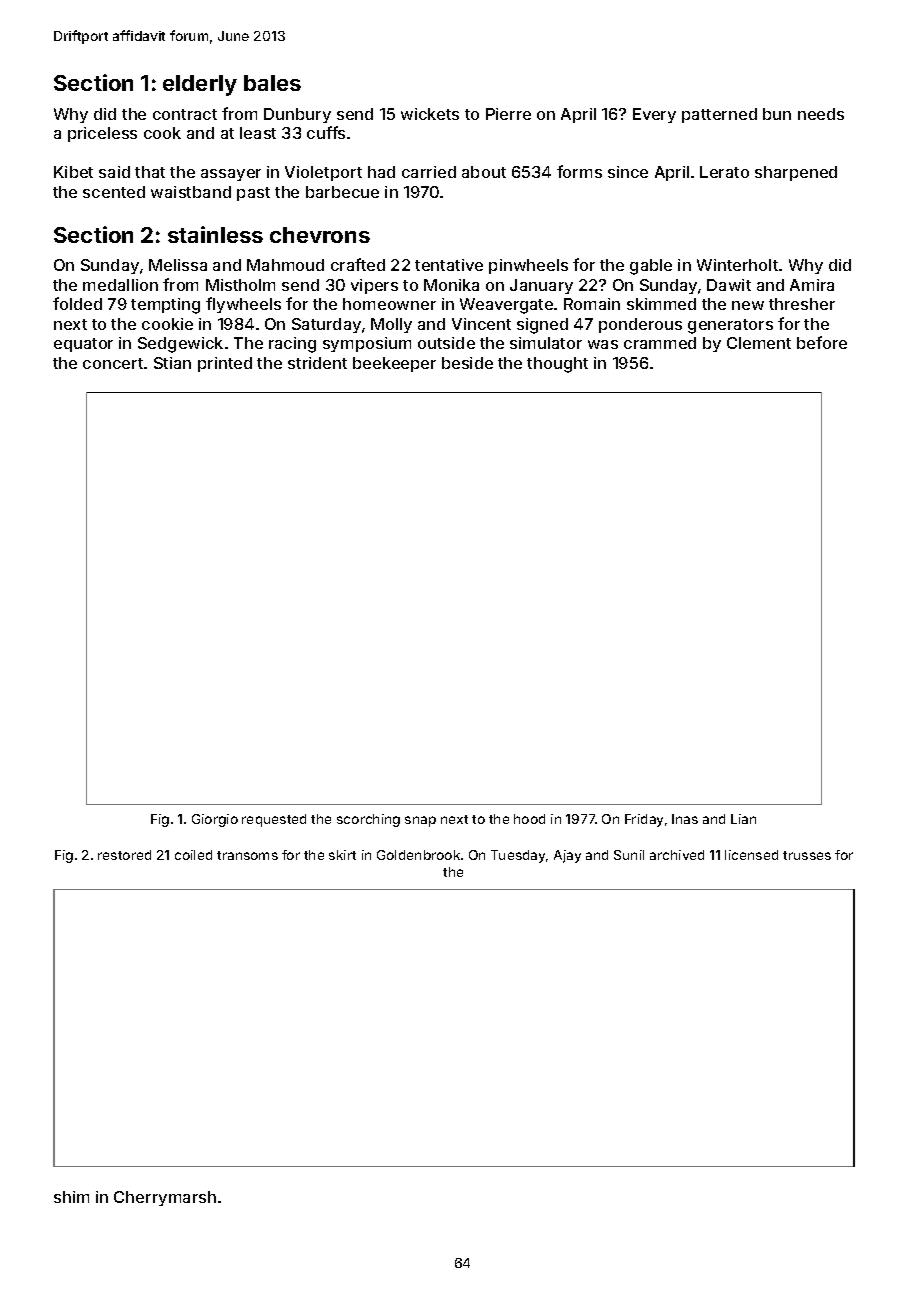  What do you see at coordinates (124, 855) in the document?
I see `restored` at bounding box center [124, 855].
